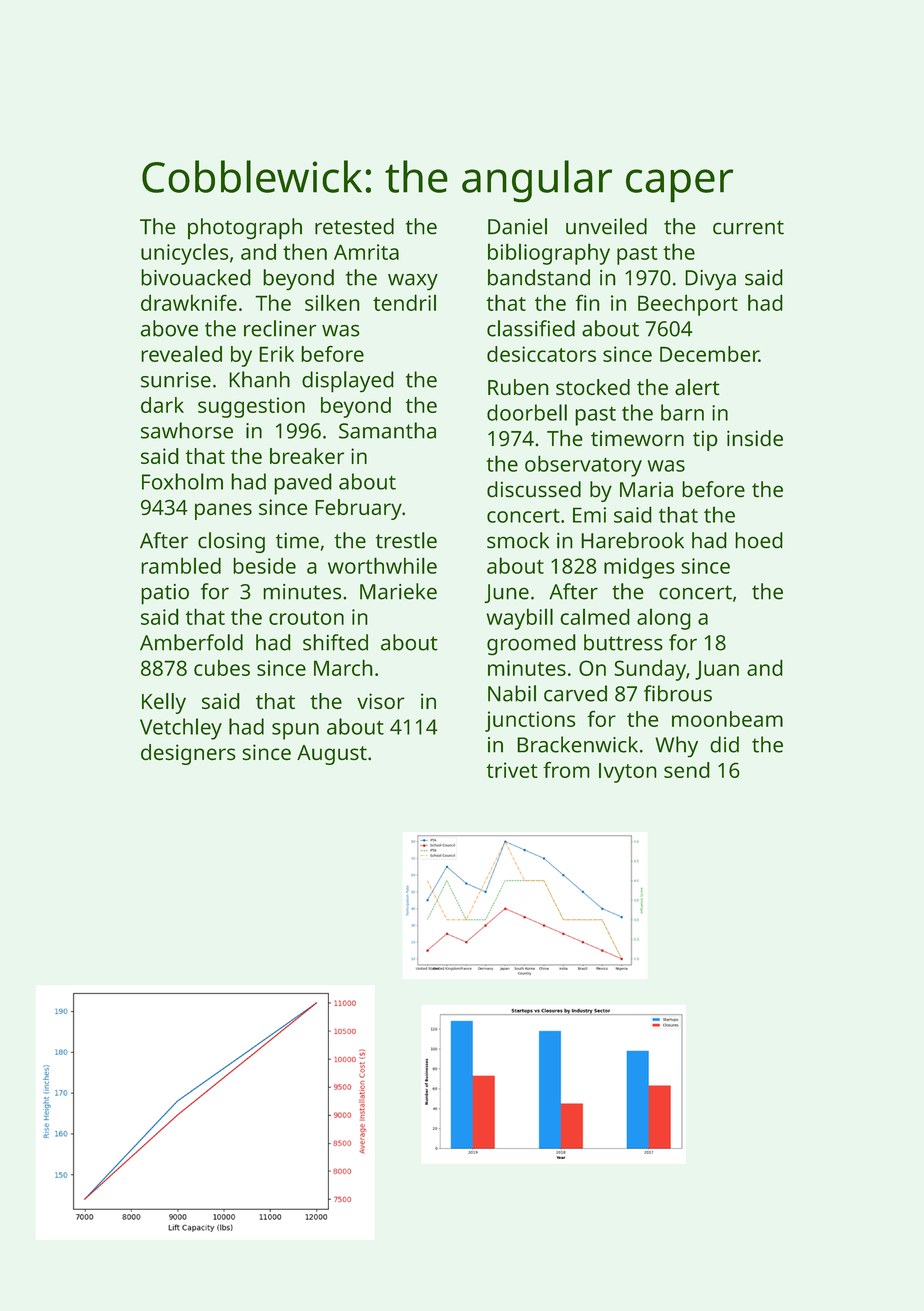  What do you see at coordinates (223, 511) in the screenshot?
I see `panes` at bounding box center [223, 511].
